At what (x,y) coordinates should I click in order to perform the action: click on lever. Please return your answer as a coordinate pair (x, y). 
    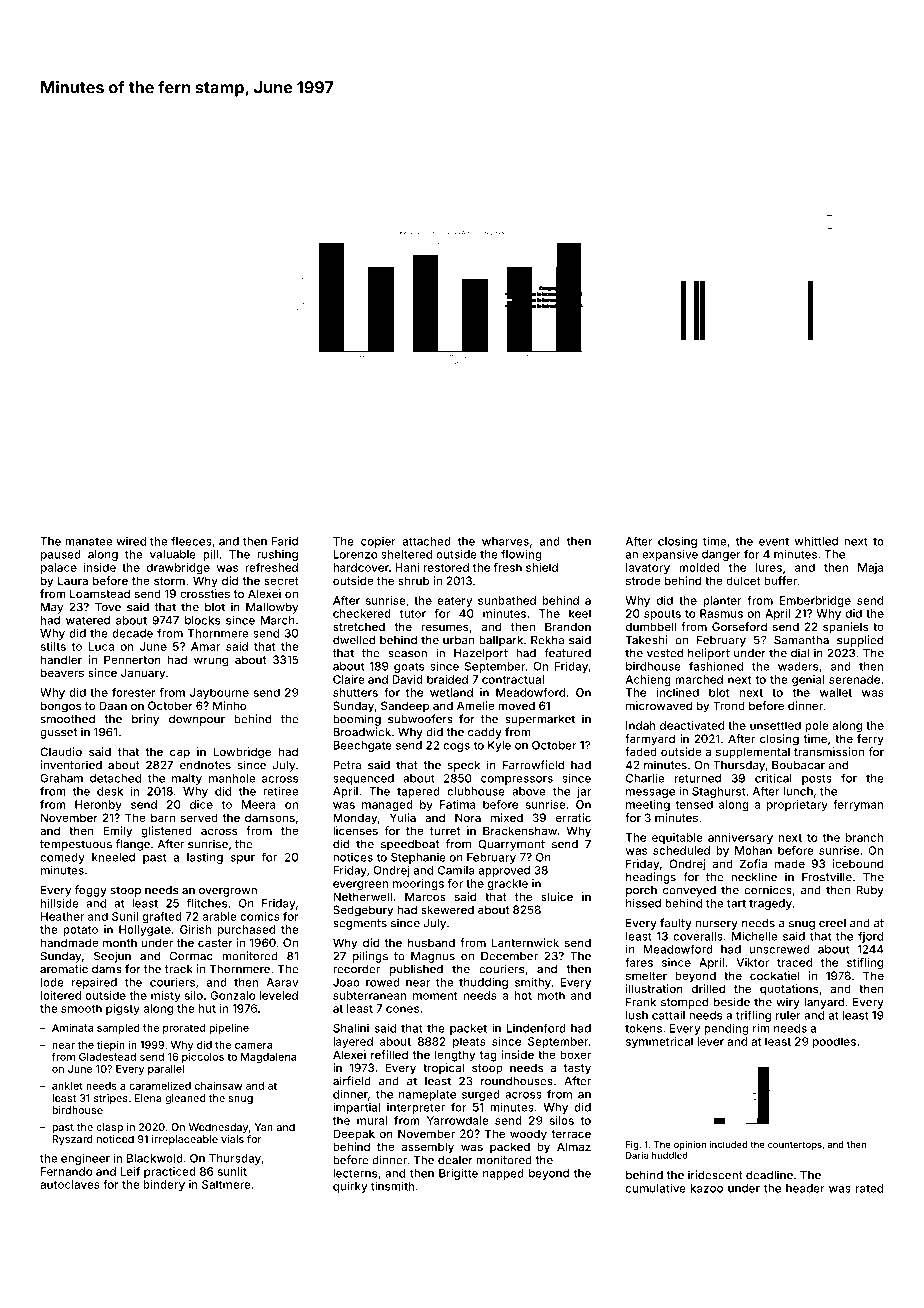
    Looking at the image, I should click on (710, 1041).
